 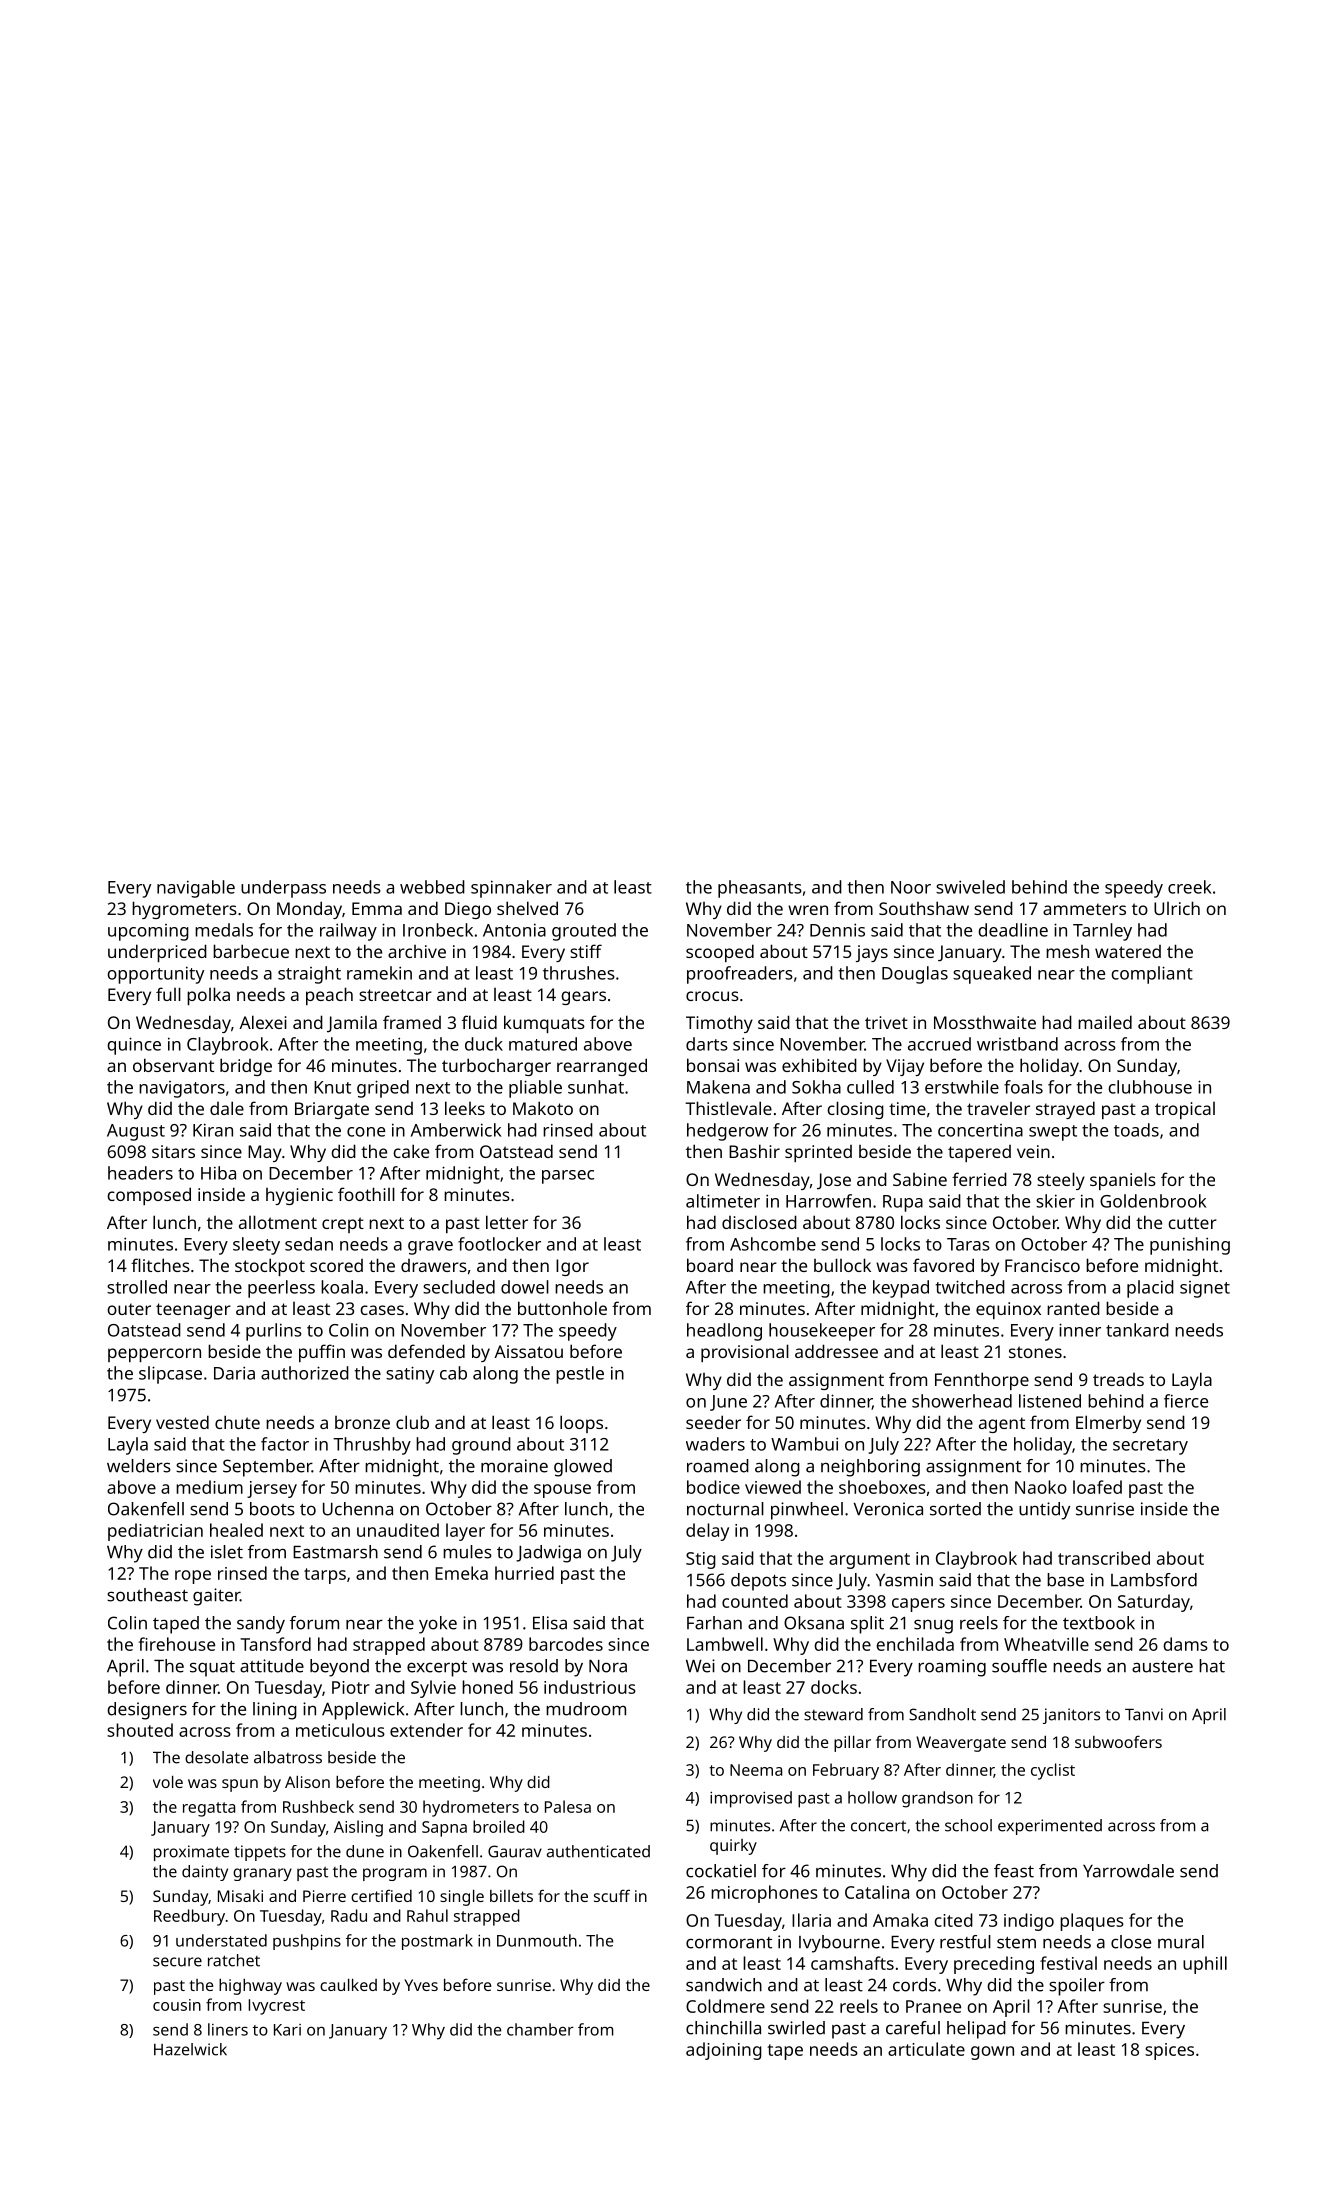 I want to click on navigable, so click(x=196, y=889).
